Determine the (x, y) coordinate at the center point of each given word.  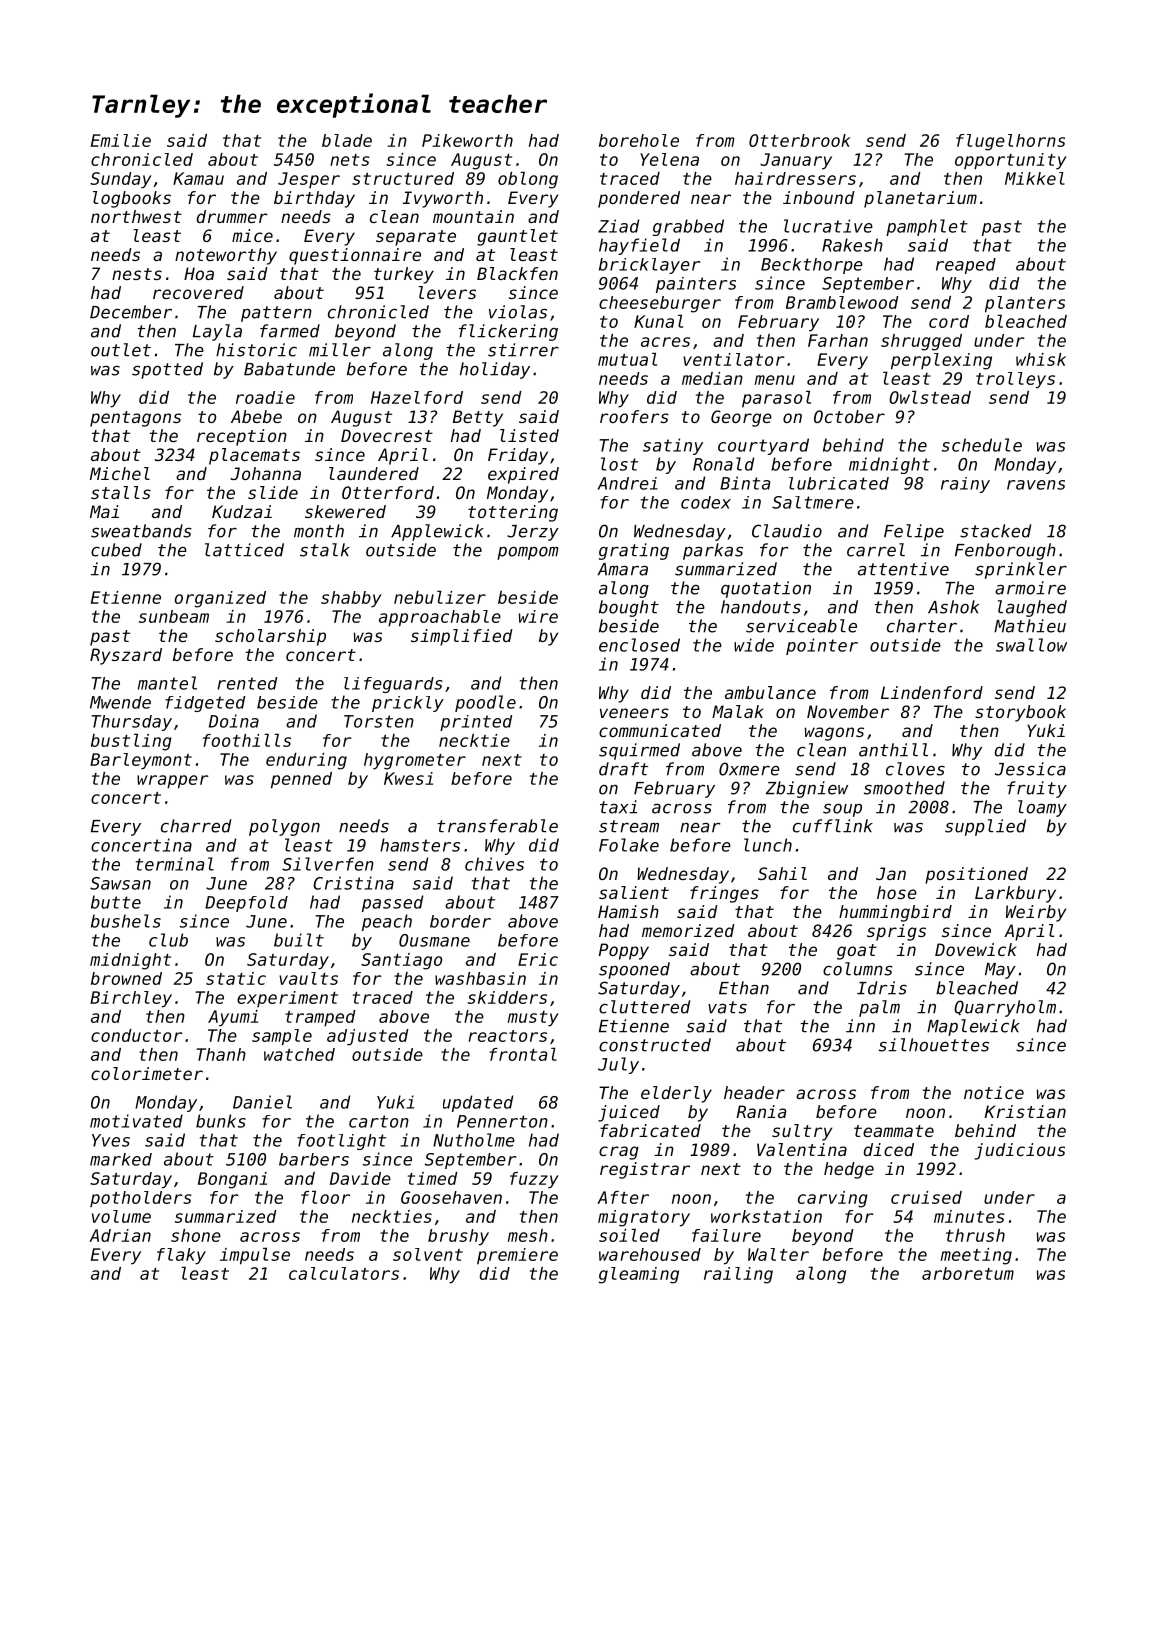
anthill (893, 750)
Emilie (121, 140)
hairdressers (795, 178)
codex (706, 502)
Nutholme (474, 1140)
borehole (639, 140)
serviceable (801, 626)
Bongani (232, 1180)
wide (754, 645)
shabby (351, 599)
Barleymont (141, 761)
